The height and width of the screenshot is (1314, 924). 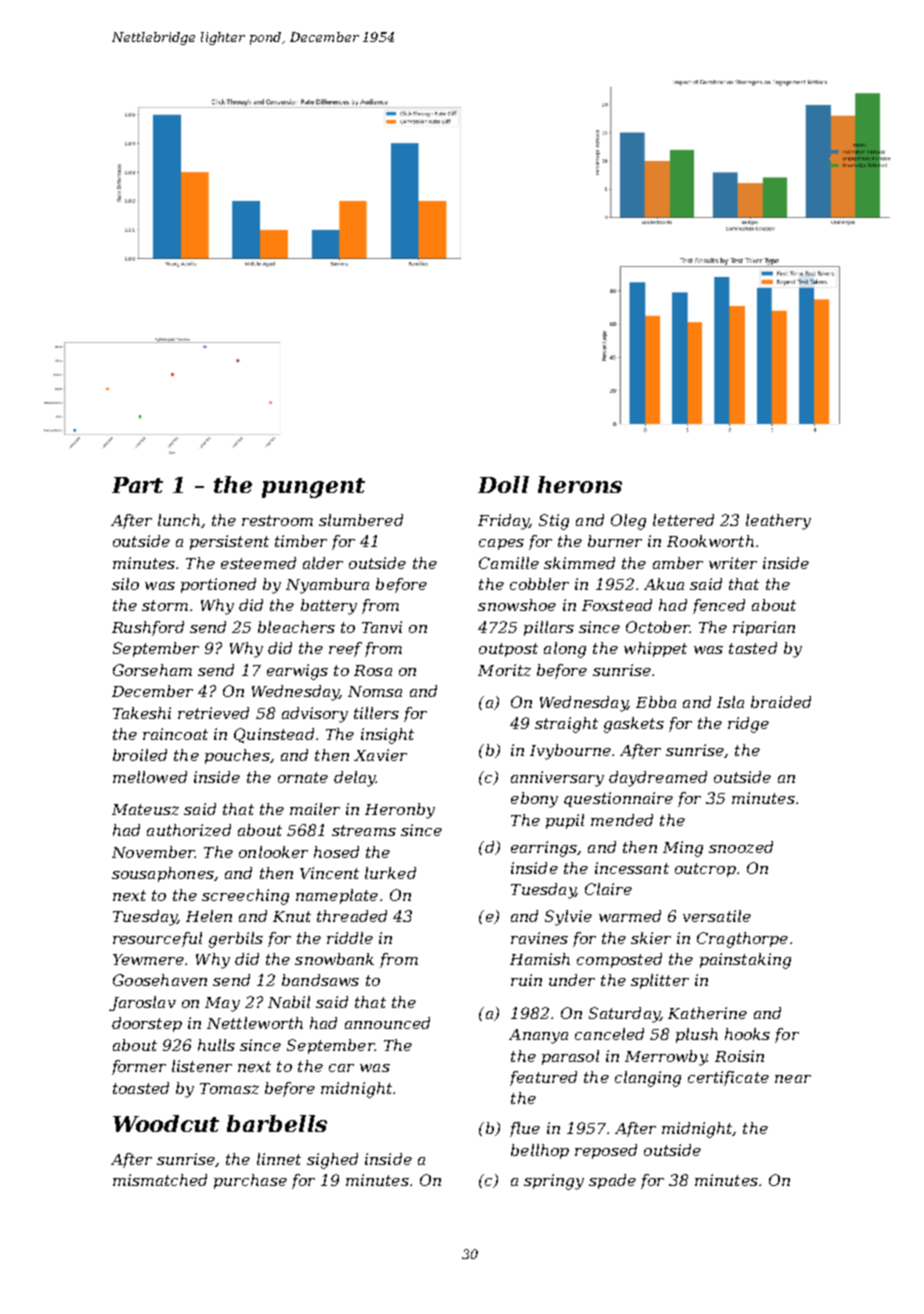 I want to click on spade, so click(x=612, y=1181).
